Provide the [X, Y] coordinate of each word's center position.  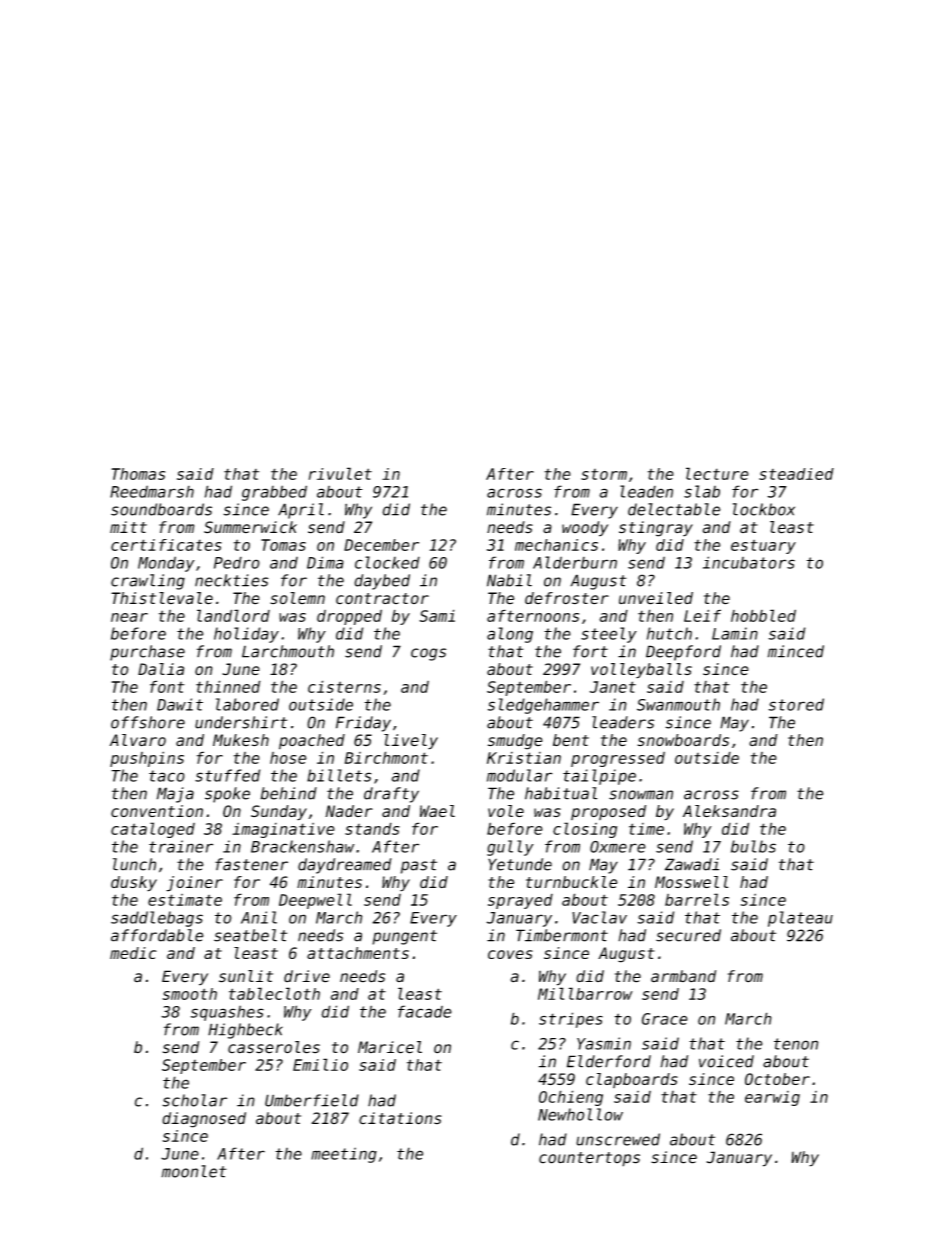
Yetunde [520, 864]
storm [604, 474]
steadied [796, 474]
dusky [134, 884]
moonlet [194, 1171]
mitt [128, 527]
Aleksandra [729, 811]
